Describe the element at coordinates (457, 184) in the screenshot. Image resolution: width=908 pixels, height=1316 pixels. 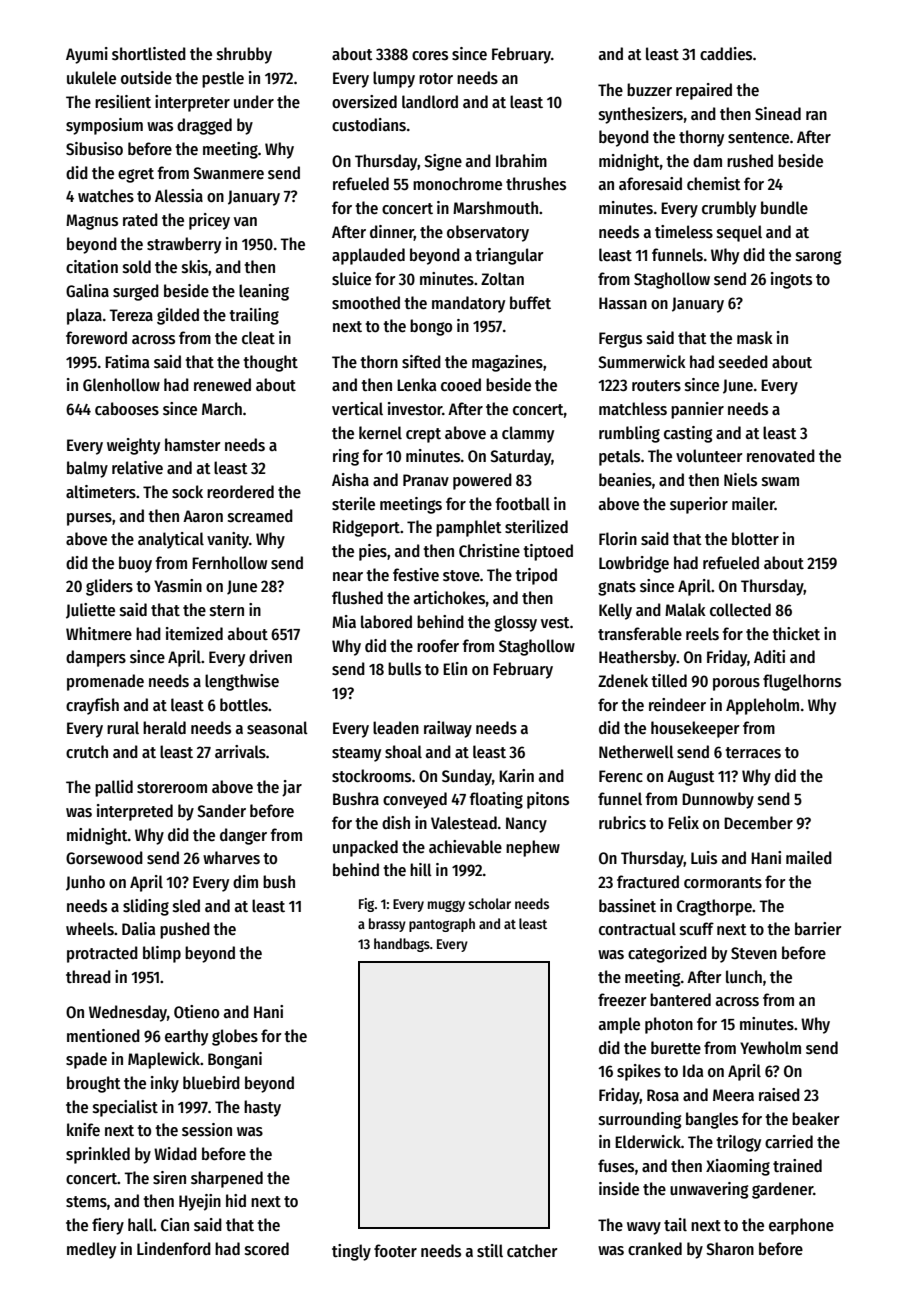
I see `monochrome` at that location.
